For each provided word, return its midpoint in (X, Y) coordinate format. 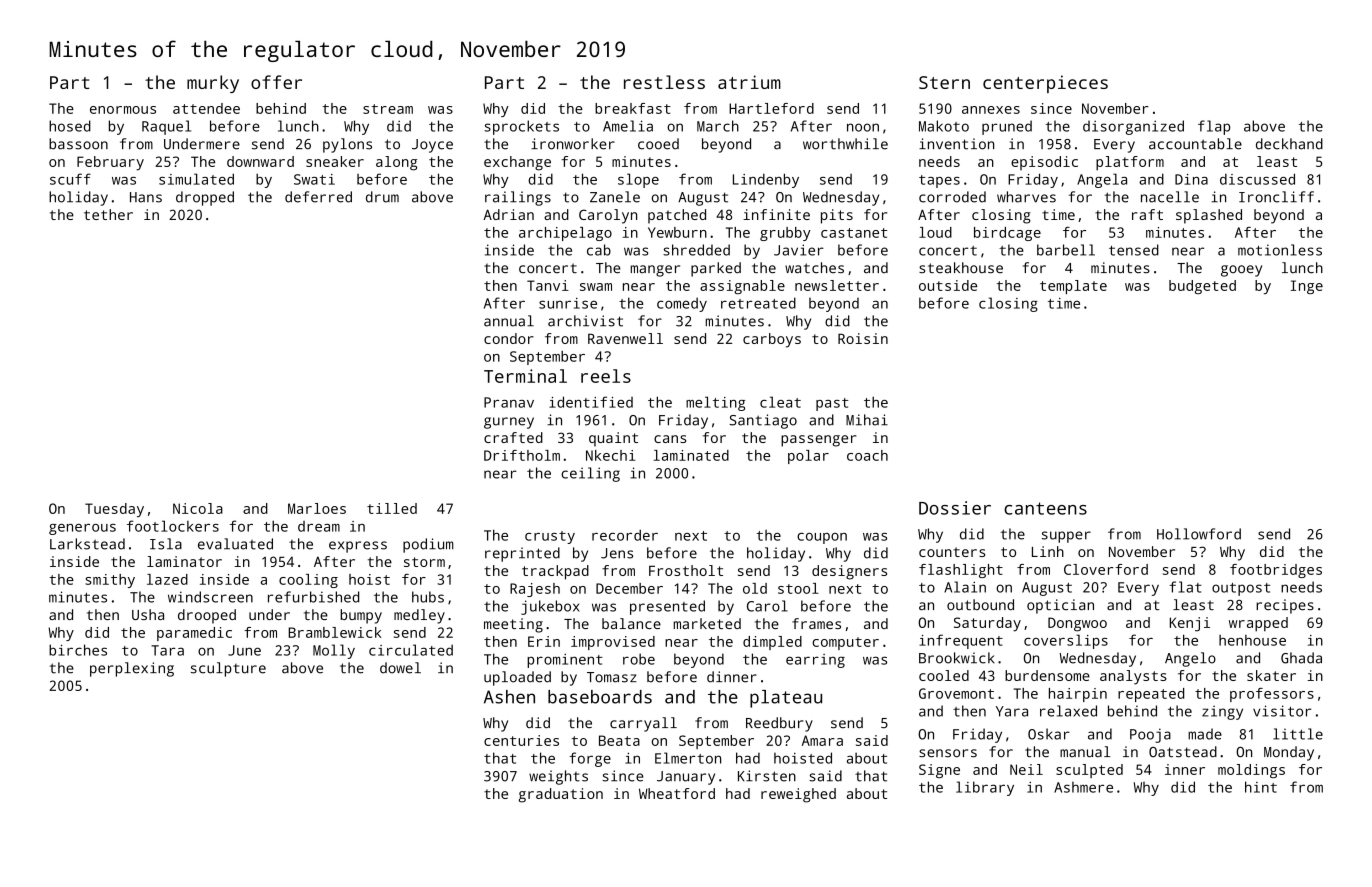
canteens (1045, 508)
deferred (318, 197)
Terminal (525, 376)
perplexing (132, 669)
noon (863, 127)
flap (1214, 127)
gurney (509, 423)
